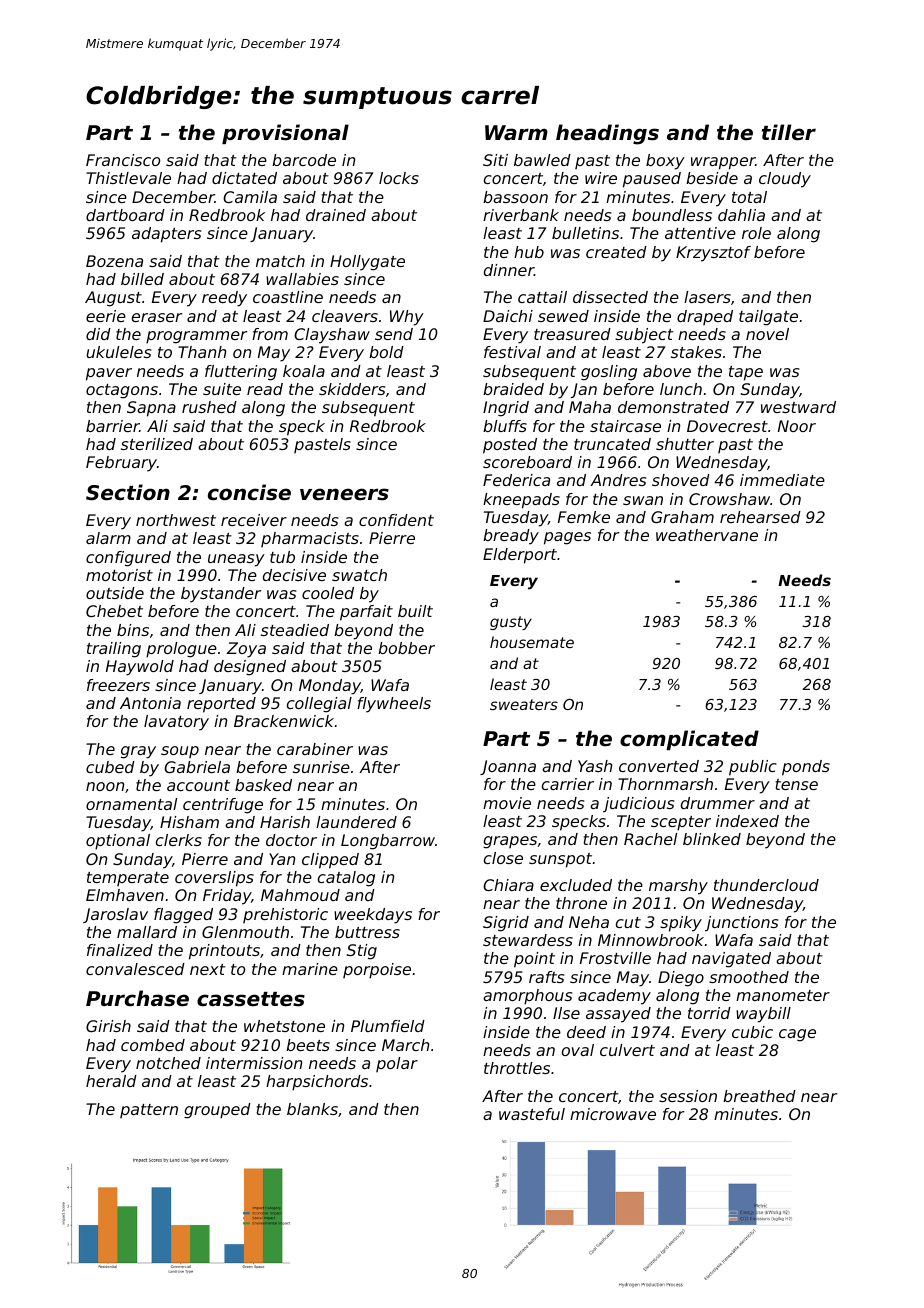  I want to click on housemate, so click(532, 642).
